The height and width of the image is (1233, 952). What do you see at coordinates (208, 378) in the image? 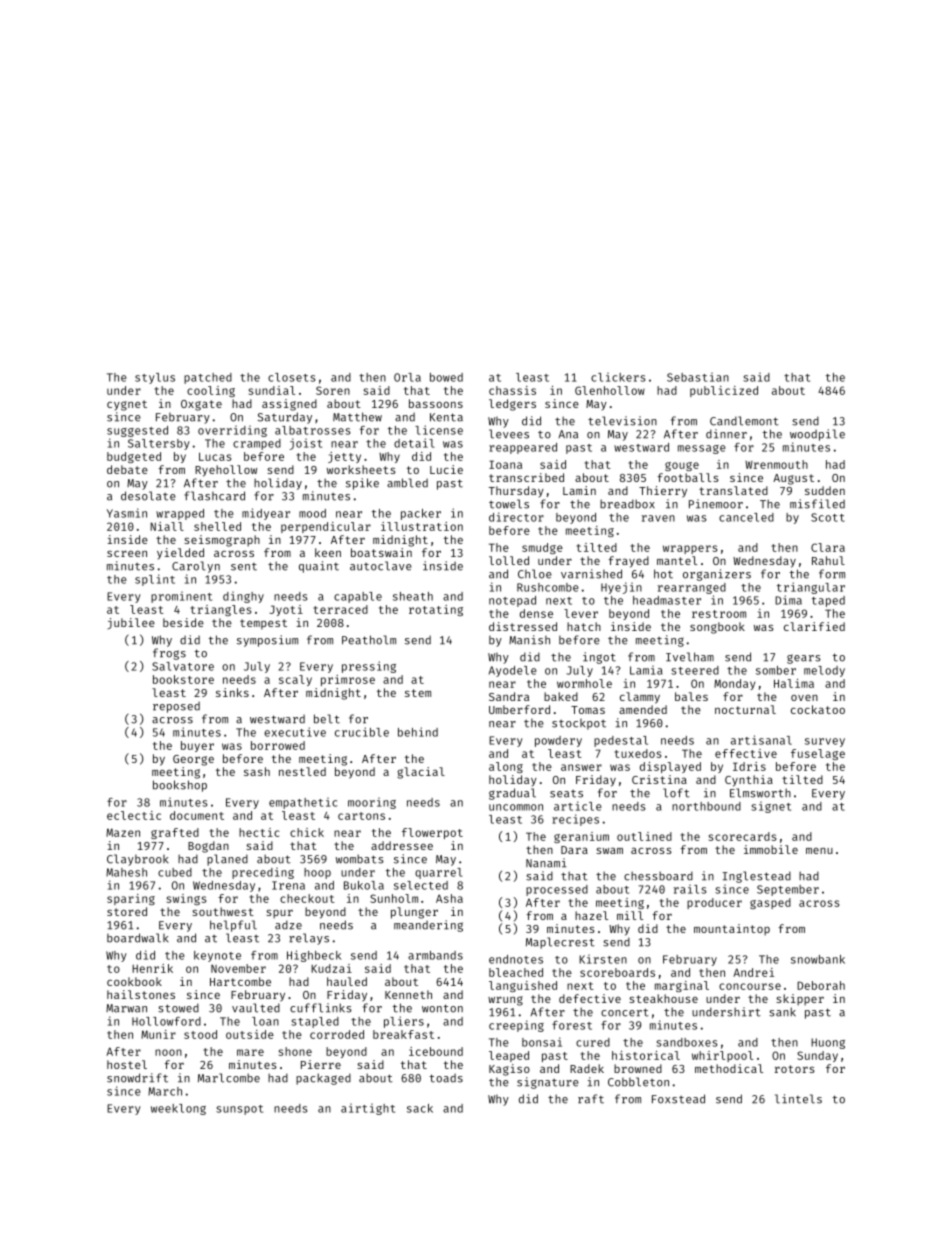
I see `patched` at bounding box center [208, 378].
